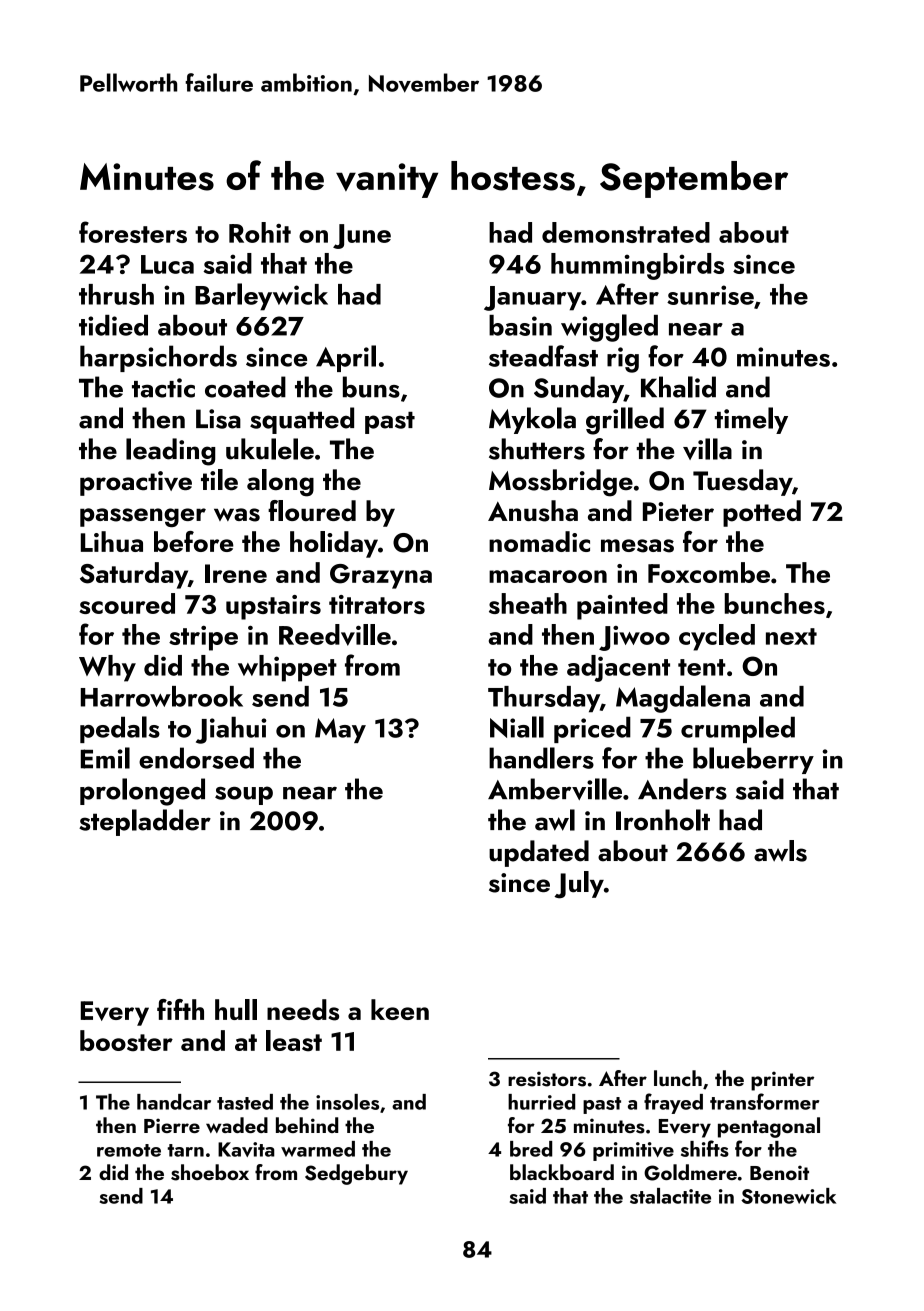 This page has width=924, height=1311. What do you see at coordinates (782, 1081) in the page?
I see `printer` at bounding box center [782, 1081].
